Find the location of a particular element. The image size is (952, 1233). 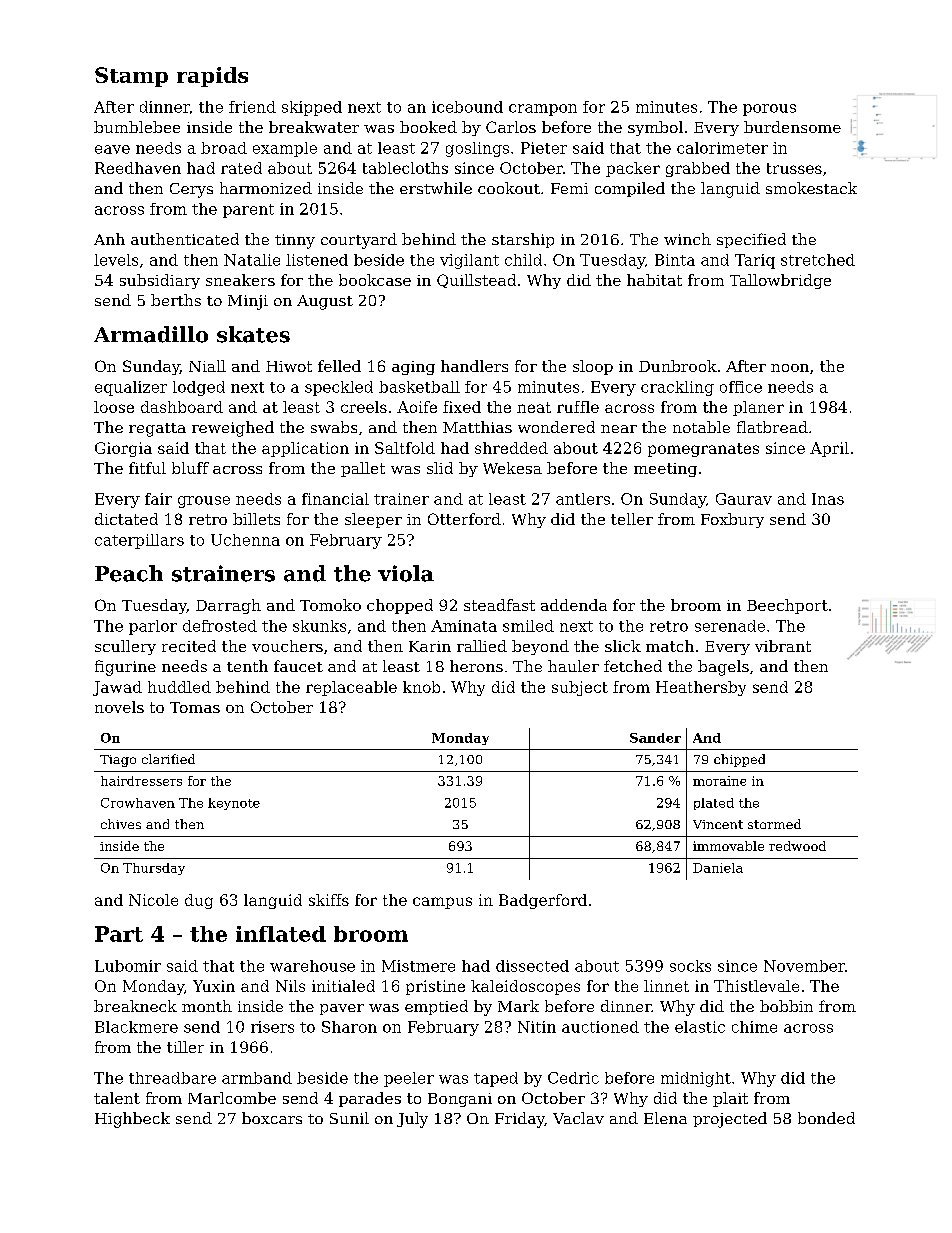

crampon is located at coordinates (543, 110).
